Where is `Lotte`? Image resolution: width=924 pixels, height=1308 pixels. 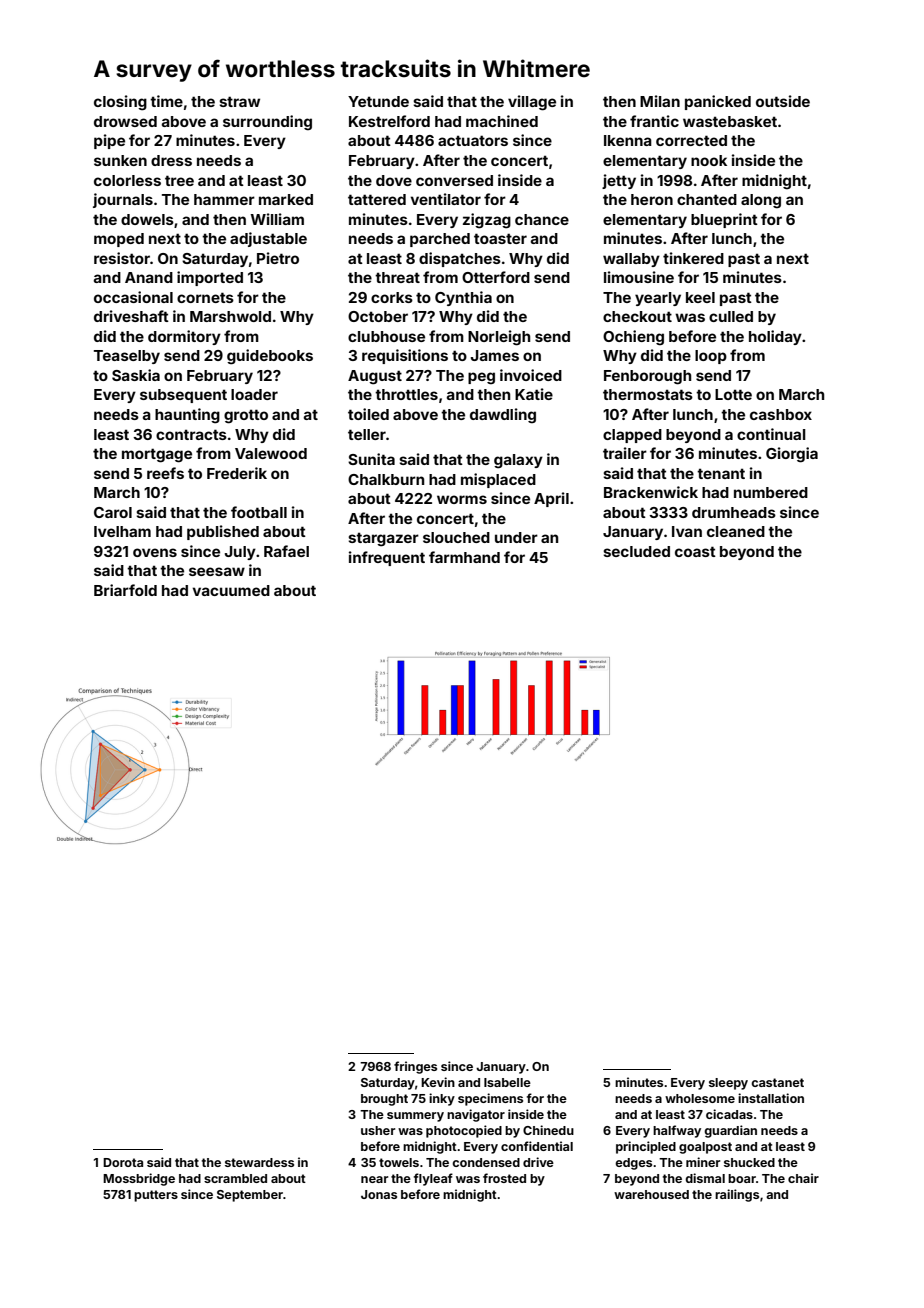
Lotte is located at coordinates (733, 394).
